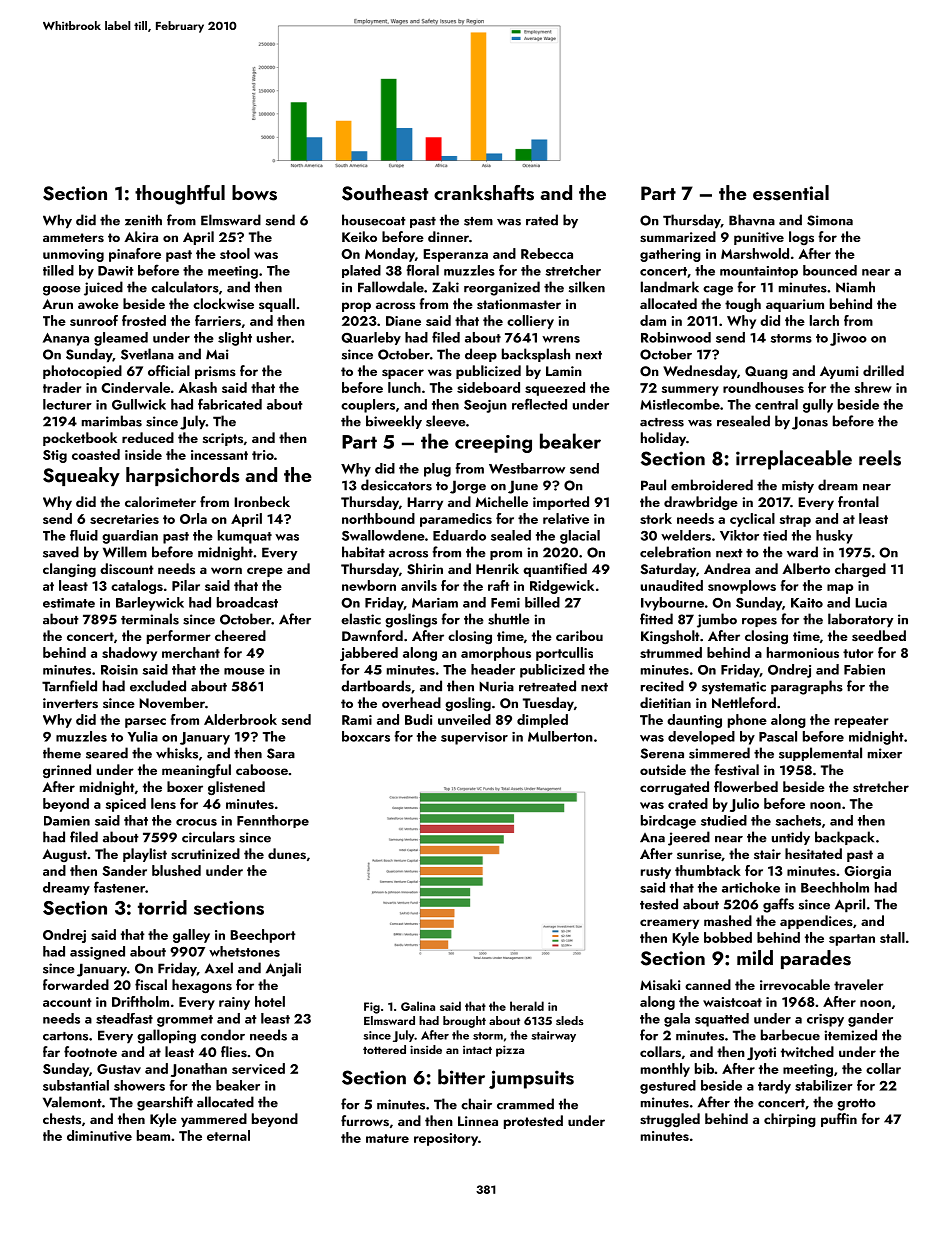  I want to click on essential, so click(791, 193).
